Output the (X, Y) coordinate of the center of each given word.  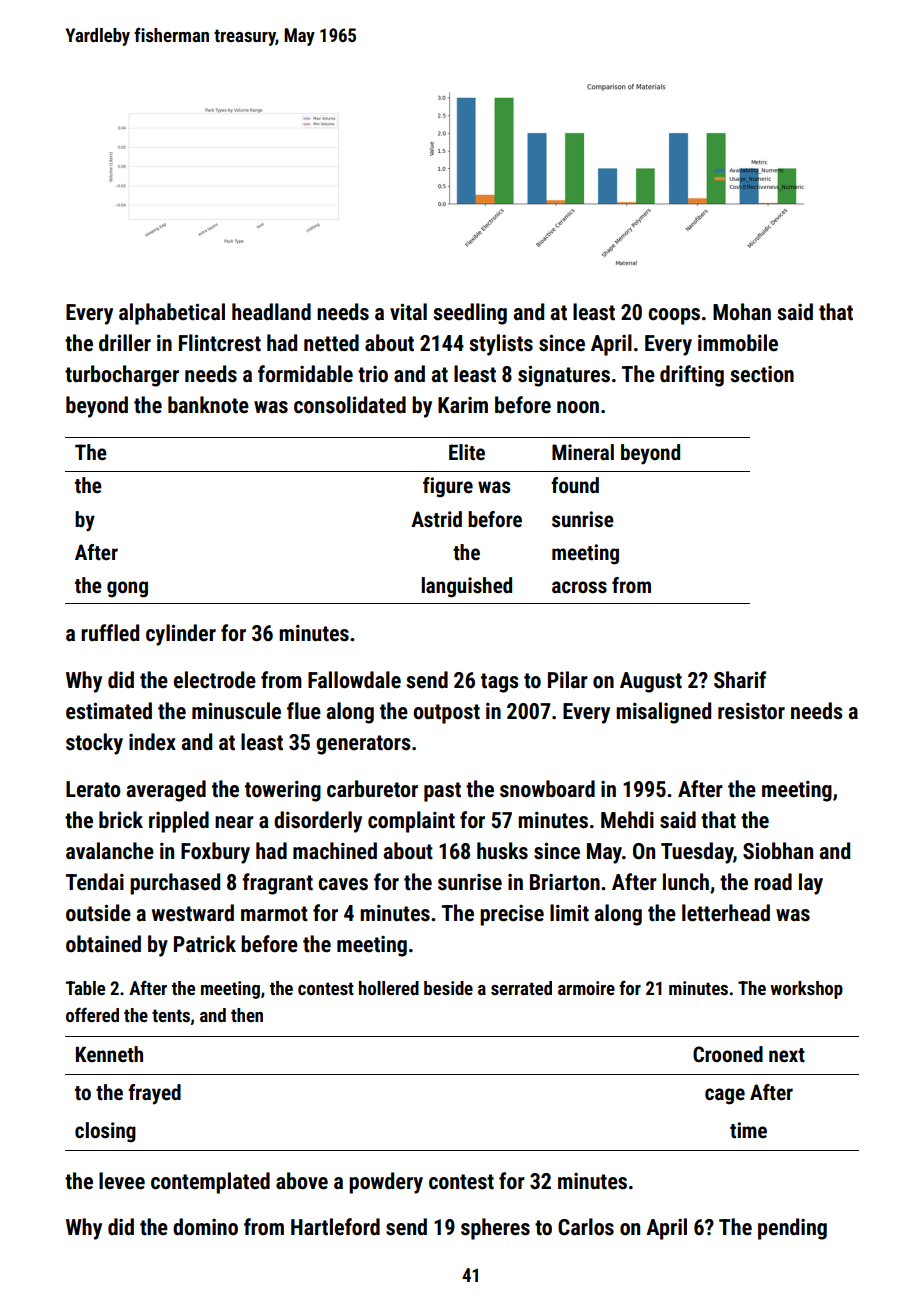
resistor (751, 711)
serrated (521, 988)
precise (512, 915)
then (247, 1015)
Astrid (436, 519)
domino (205, 1227)
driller (125, 343)
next (787, 1055)
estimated (109, 711)
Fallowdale (354, 680)
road (773, 882)
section (762, 374)
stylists (501, 345)
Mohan (742, 312)
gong (127, 589)
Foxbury (215, 853)
